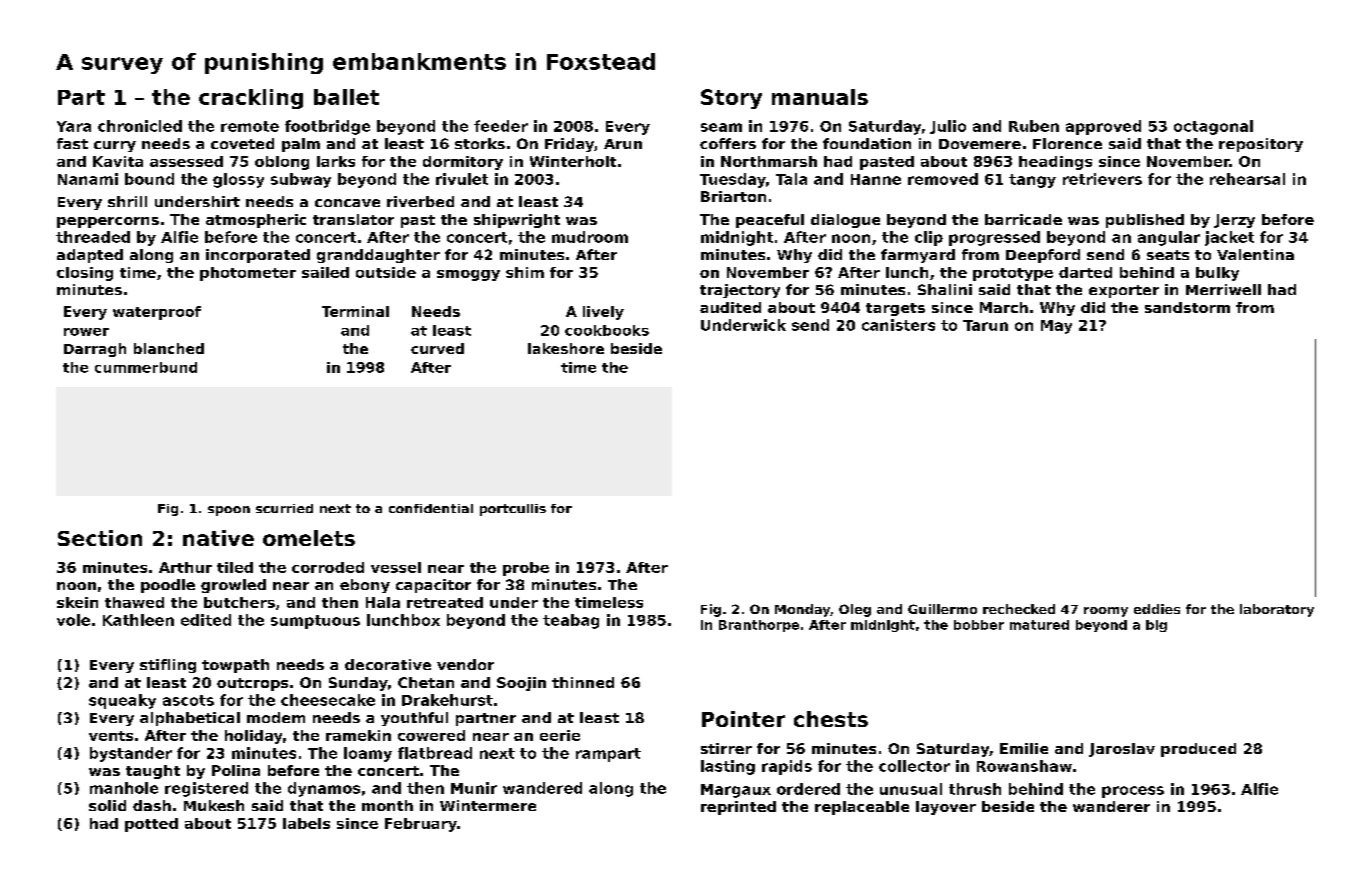  Describe the element at coordinates (88, 179) in the page. I see `Nanami` at that location.
